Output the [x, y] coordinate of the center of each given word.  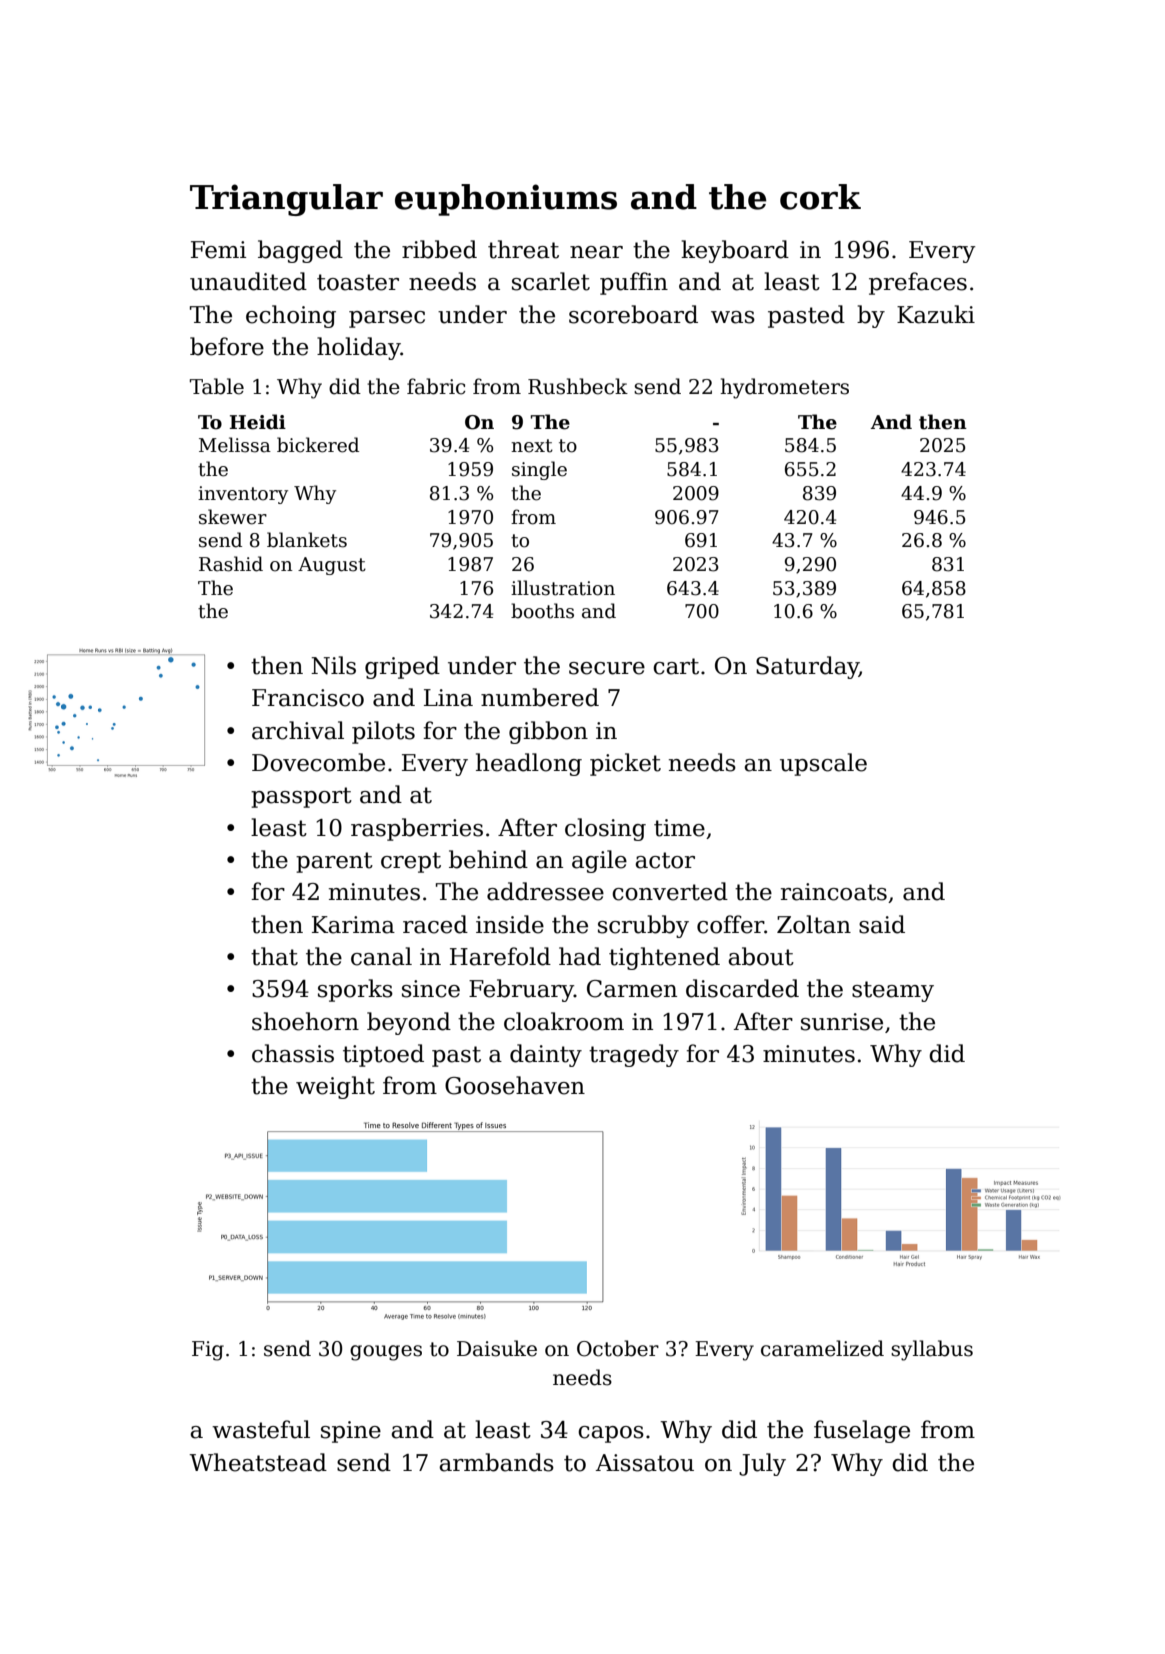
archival [298, 730]
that [274, 956]
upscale [823, 764]
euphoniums [506, 200]
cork [820, 197]
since [431, 989]
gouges [386, 1353]
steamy [893, 991]
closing [605, 829]
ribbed [439, 249]
